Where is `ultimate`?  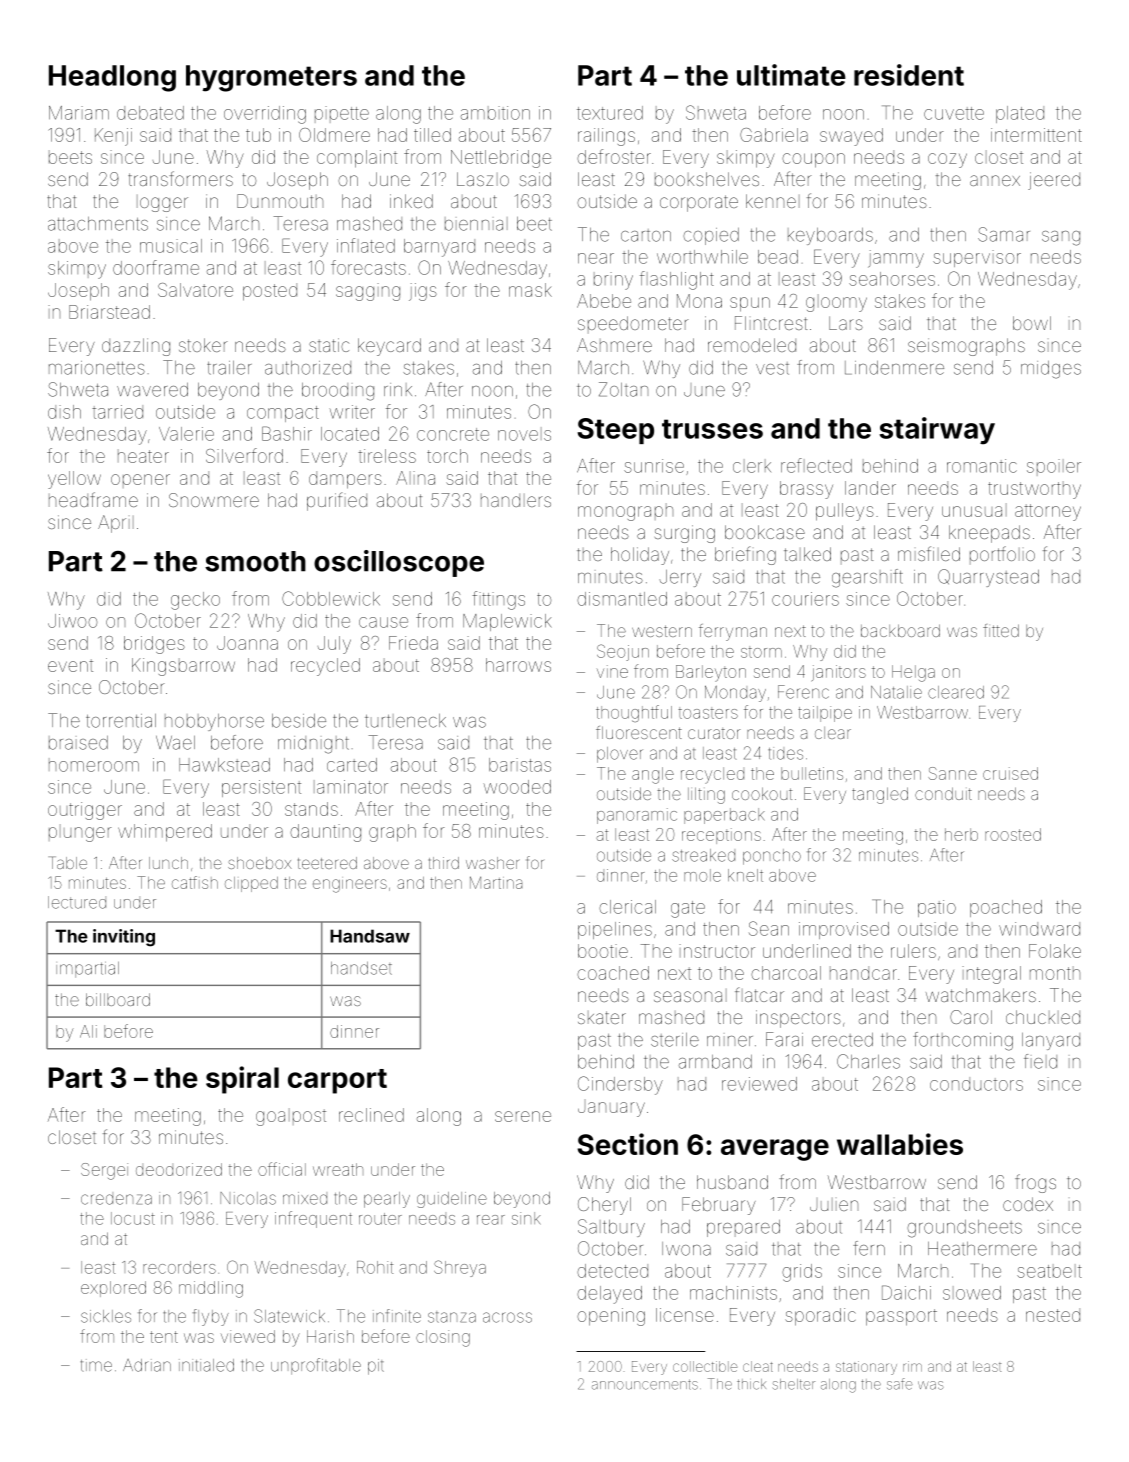
ultimate is located at coordinates (791, 75).
